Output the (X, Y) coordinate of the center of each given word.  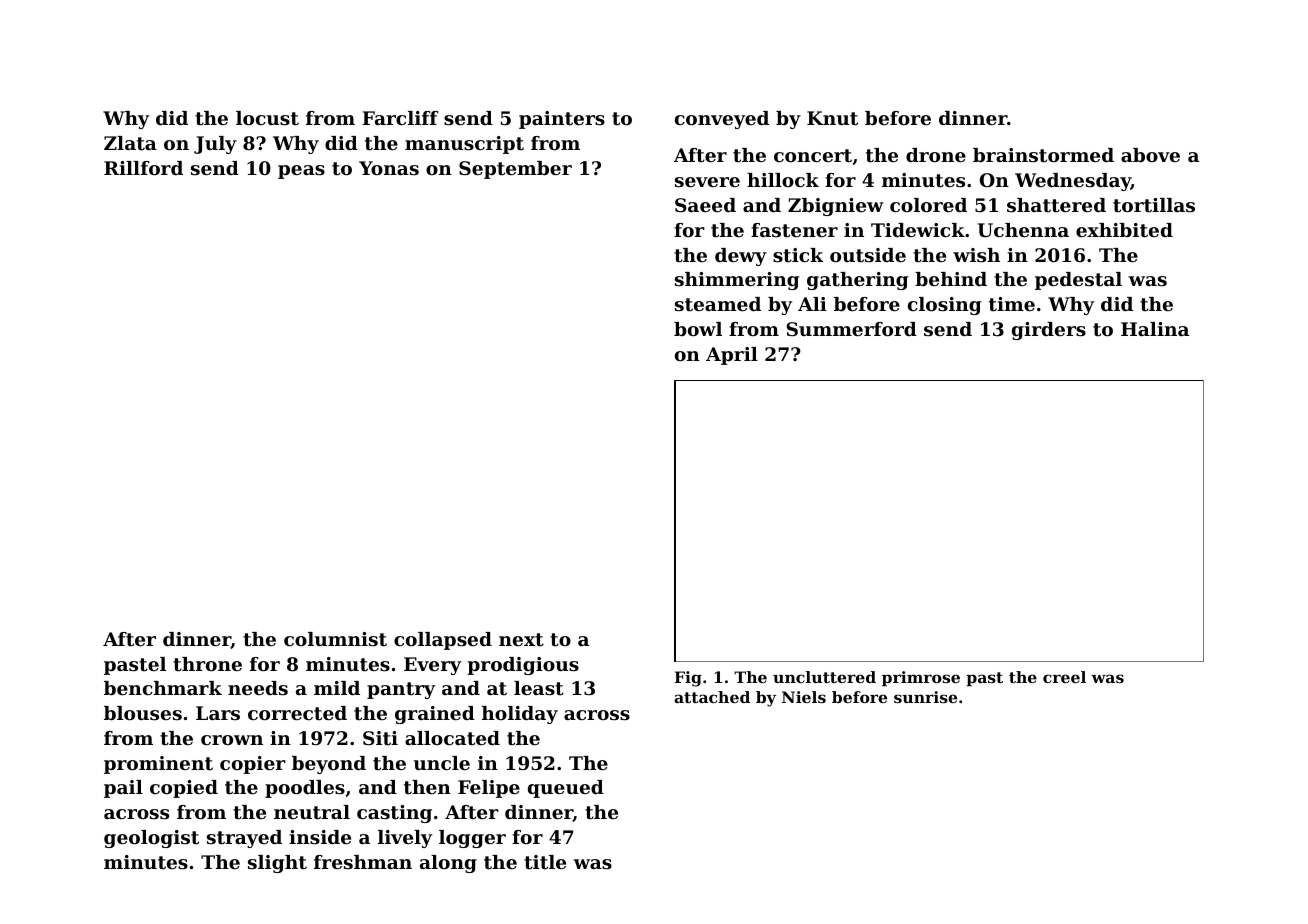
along (448, 864)
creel (1064, 677)
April (732, 356)
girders (1049, 331)
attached (712, 697)
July (215, 145)
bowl (698, 329)
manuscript (464, 145)
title (545, 862)
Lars (218, 713)
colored (928, 205)
